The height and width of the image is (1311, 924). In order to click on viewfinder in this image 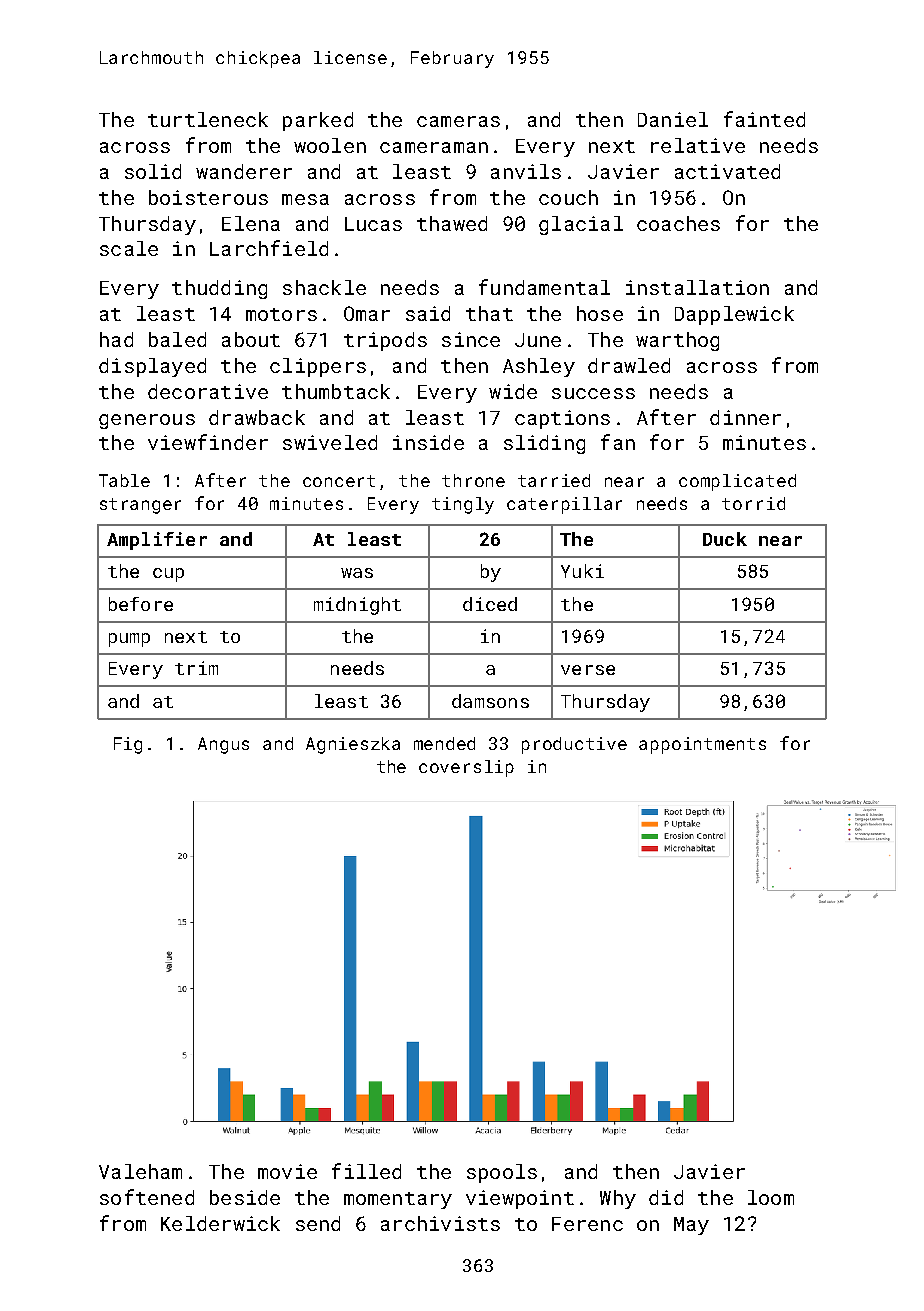, I will do `click(208, 442)`.
